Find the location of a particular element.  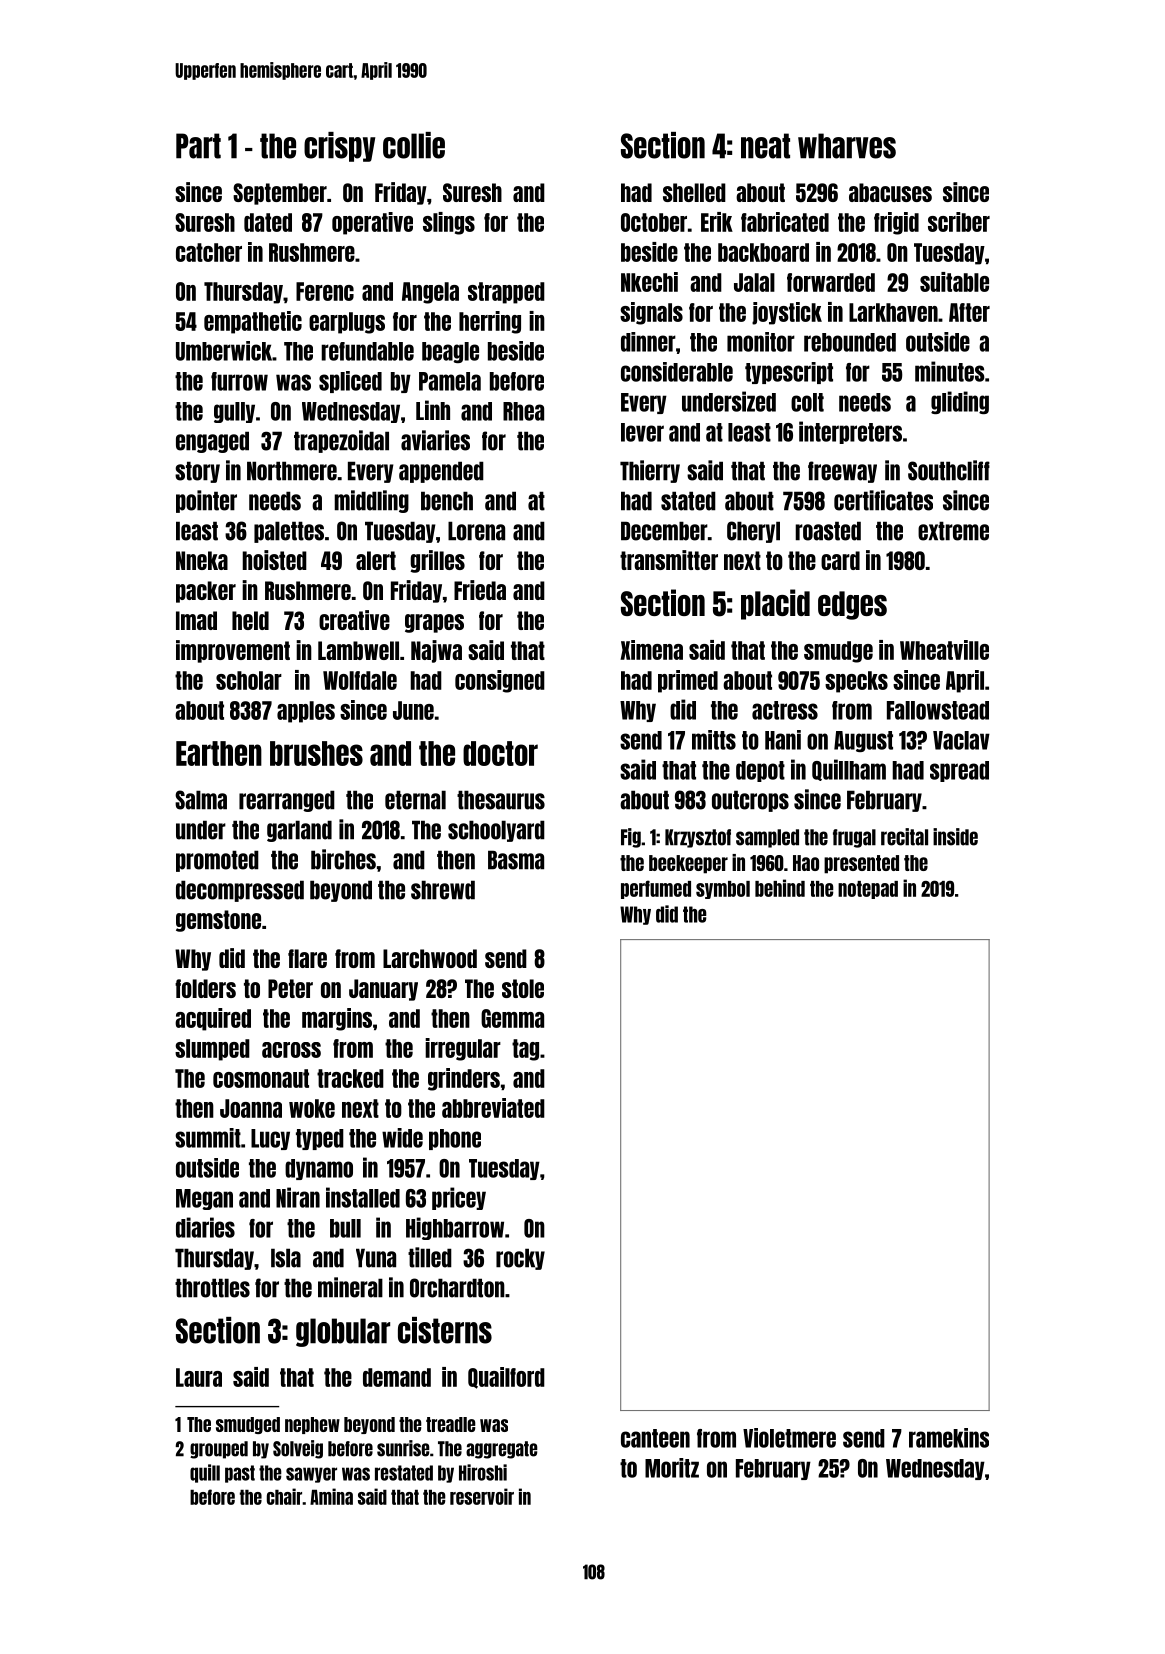

collie is located at coordinates (414, 145).
